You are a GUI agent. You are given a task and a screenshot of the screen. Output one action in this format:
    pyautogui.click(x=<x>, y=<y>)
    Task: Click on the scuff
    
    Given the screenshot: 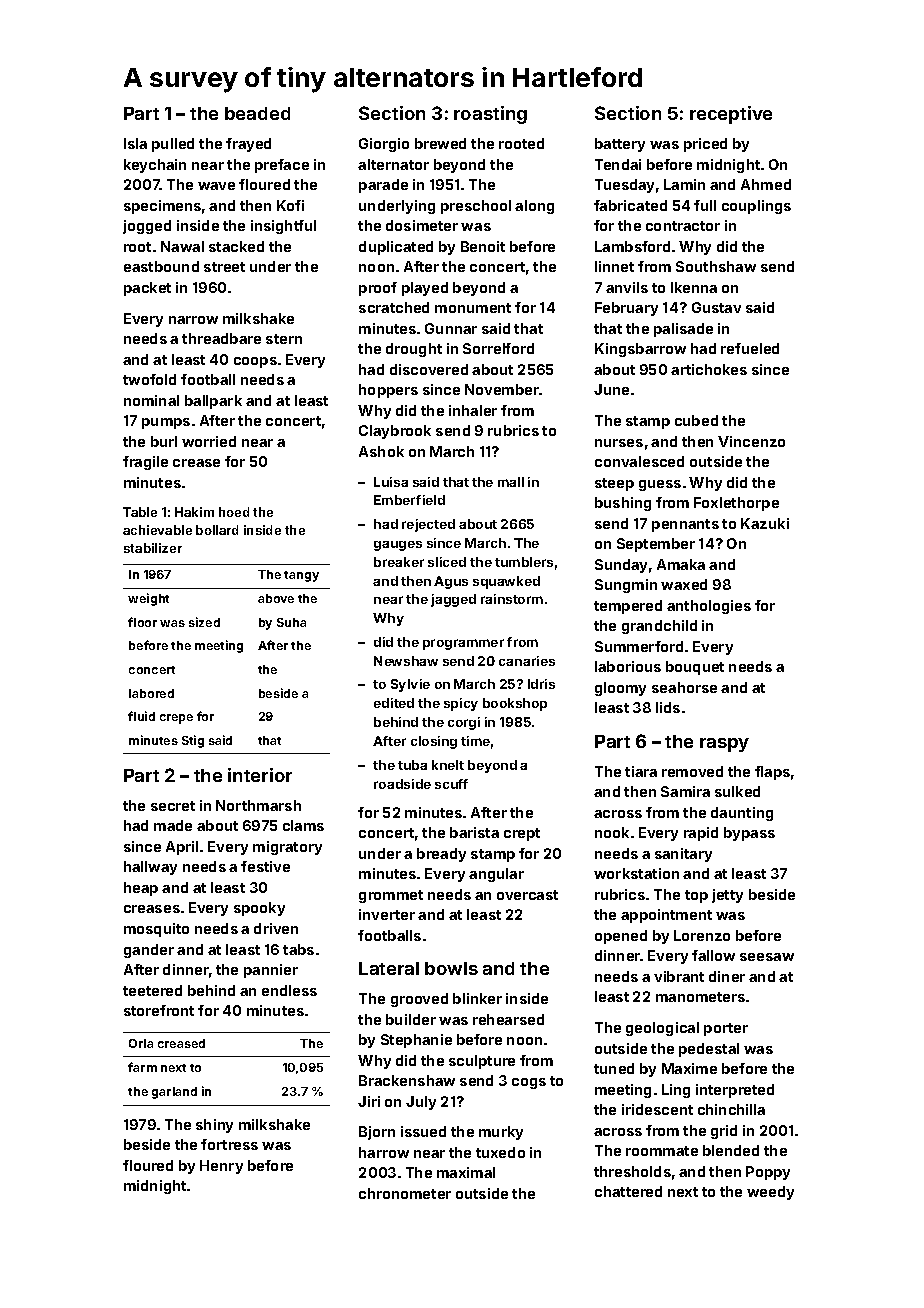 What is the action you would take?
    pyautogui.click(x=451, y=784)
